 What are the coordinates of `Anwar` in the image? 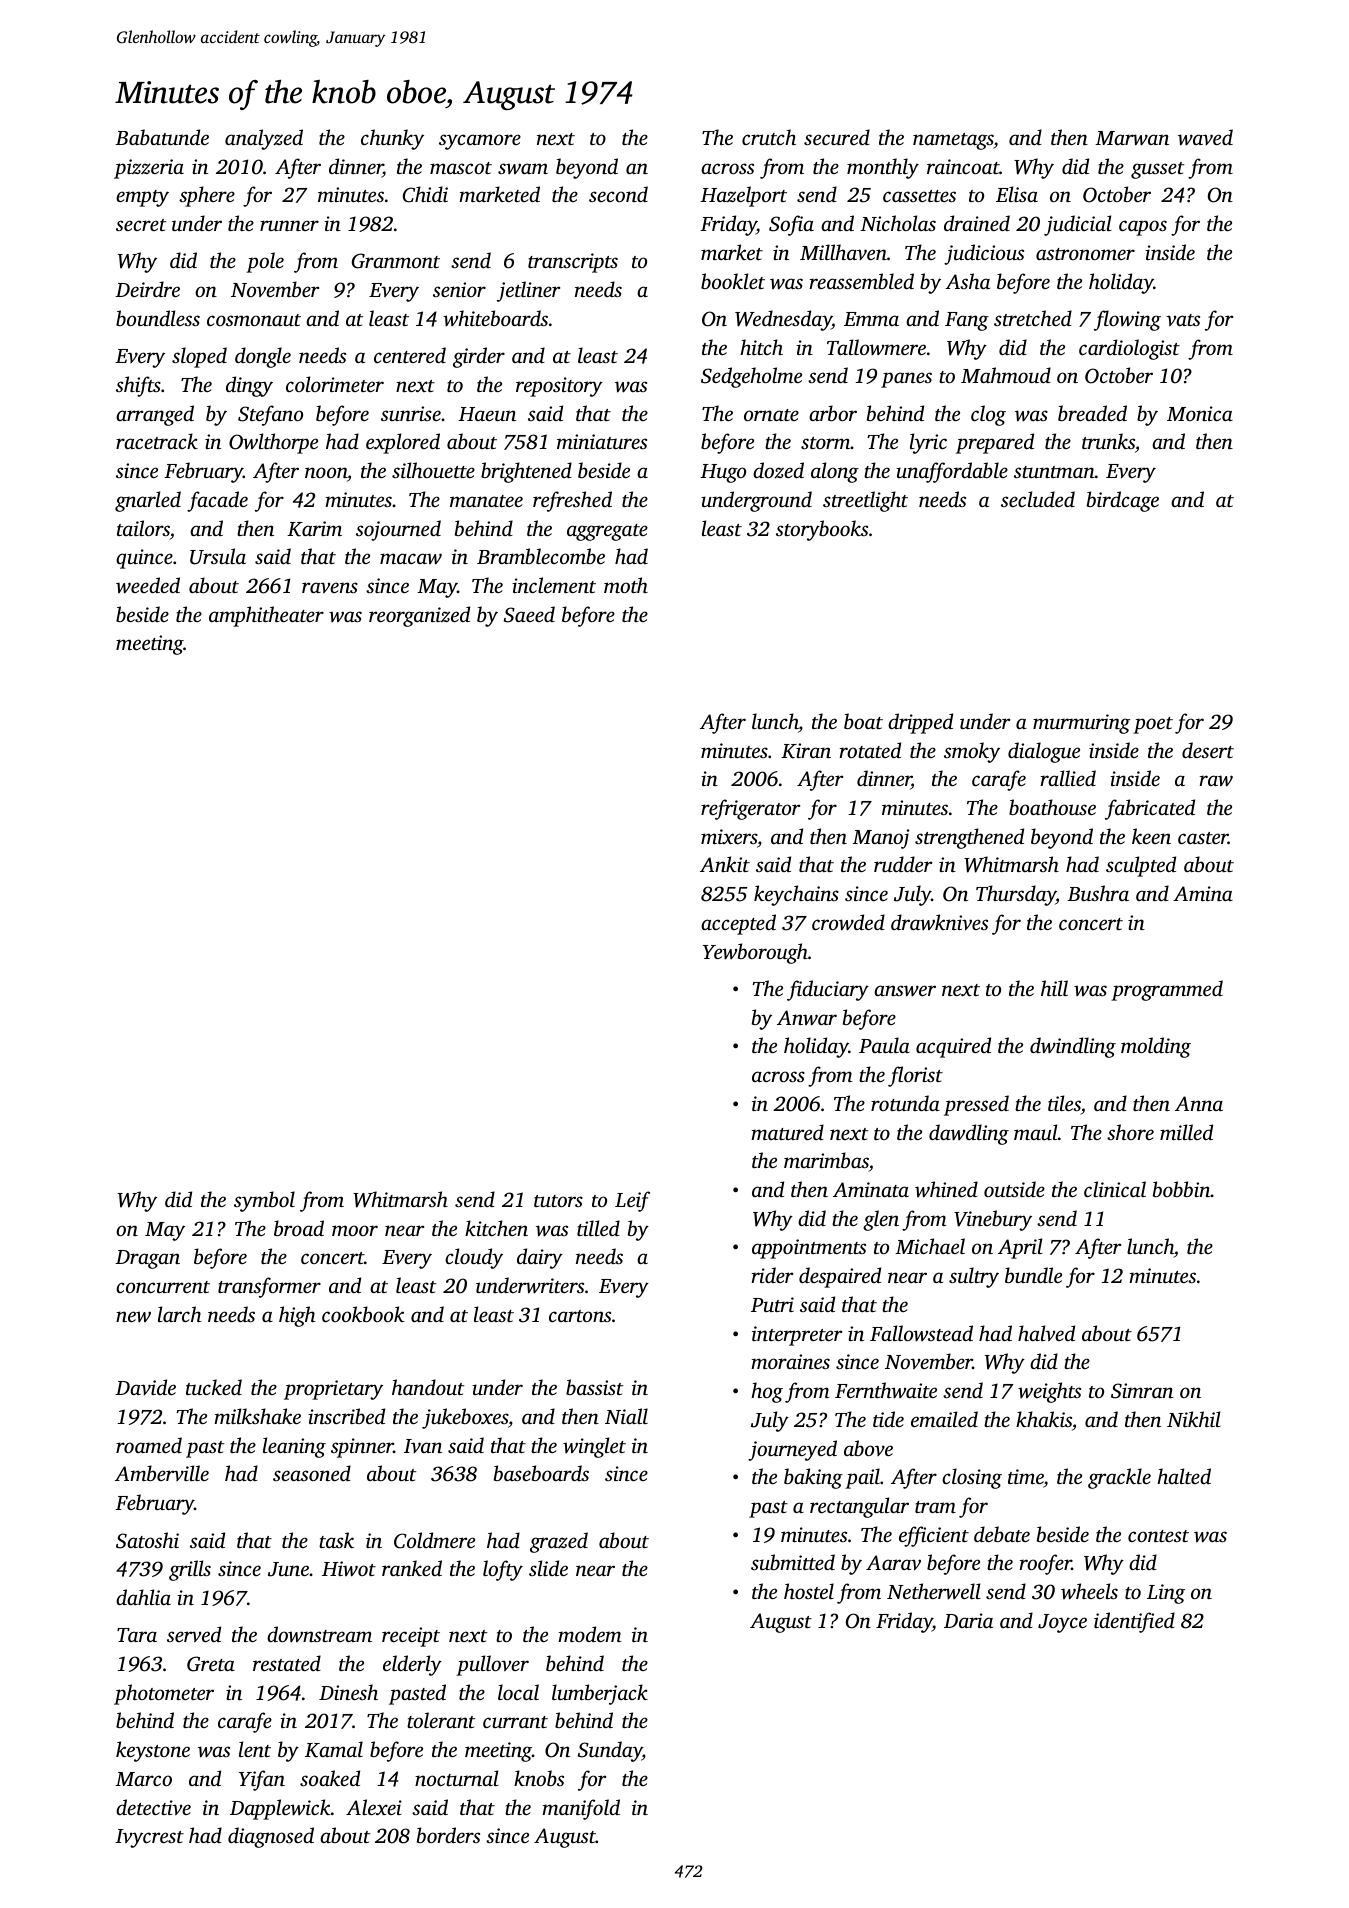 It's located at (807, 1018).
